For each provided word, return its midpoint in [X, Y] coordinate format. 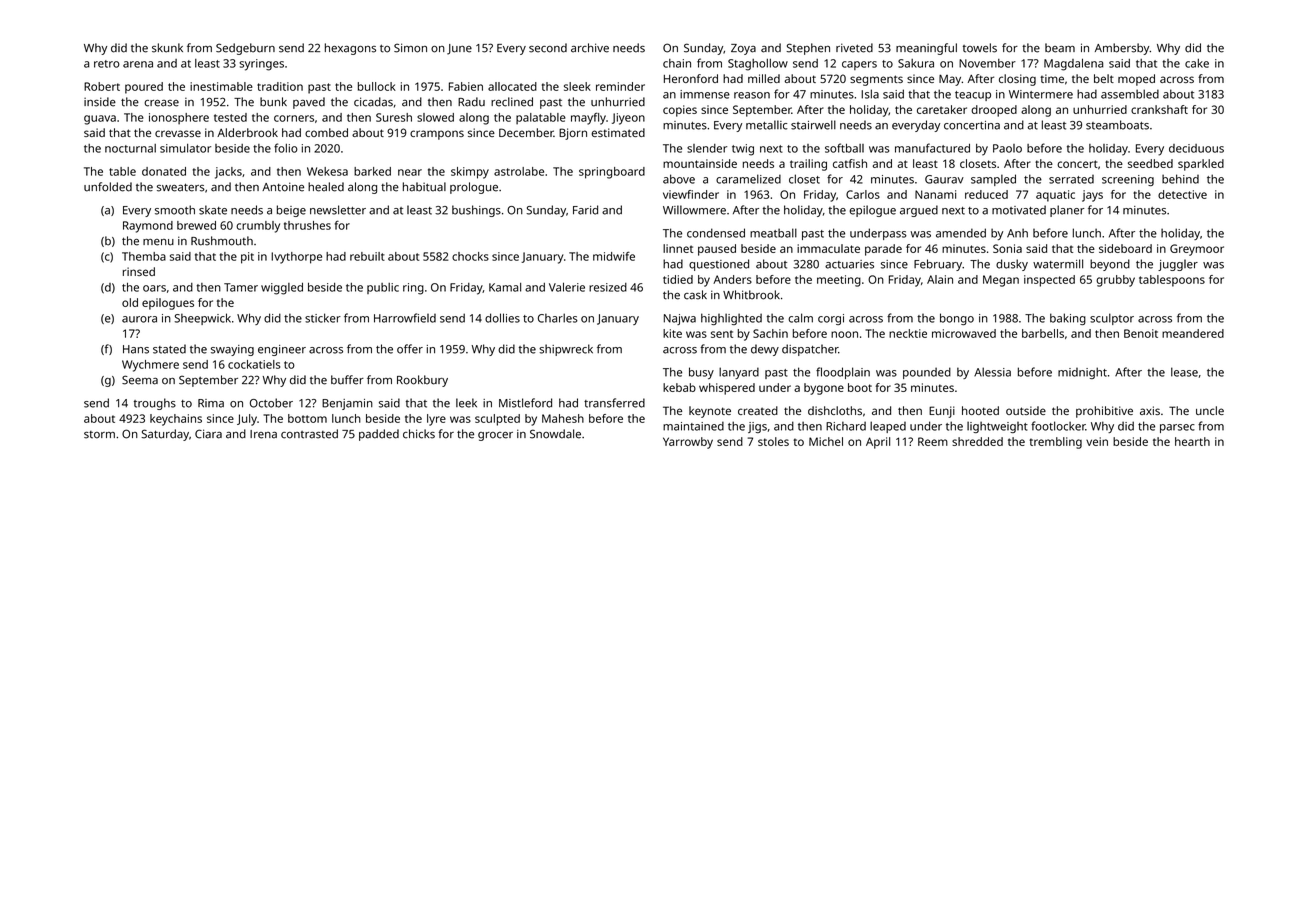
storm [99, 435]
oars [154, 288]
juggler [1178, 265]
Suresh [394, 117]
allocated [512, 86]
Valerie [567, 287]
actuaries [849, 264]
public [383, 288]
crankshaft [1159, 109]
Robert [102, 86]
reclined [512, 102]
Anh [1017, 233]
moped [1136, 80]
